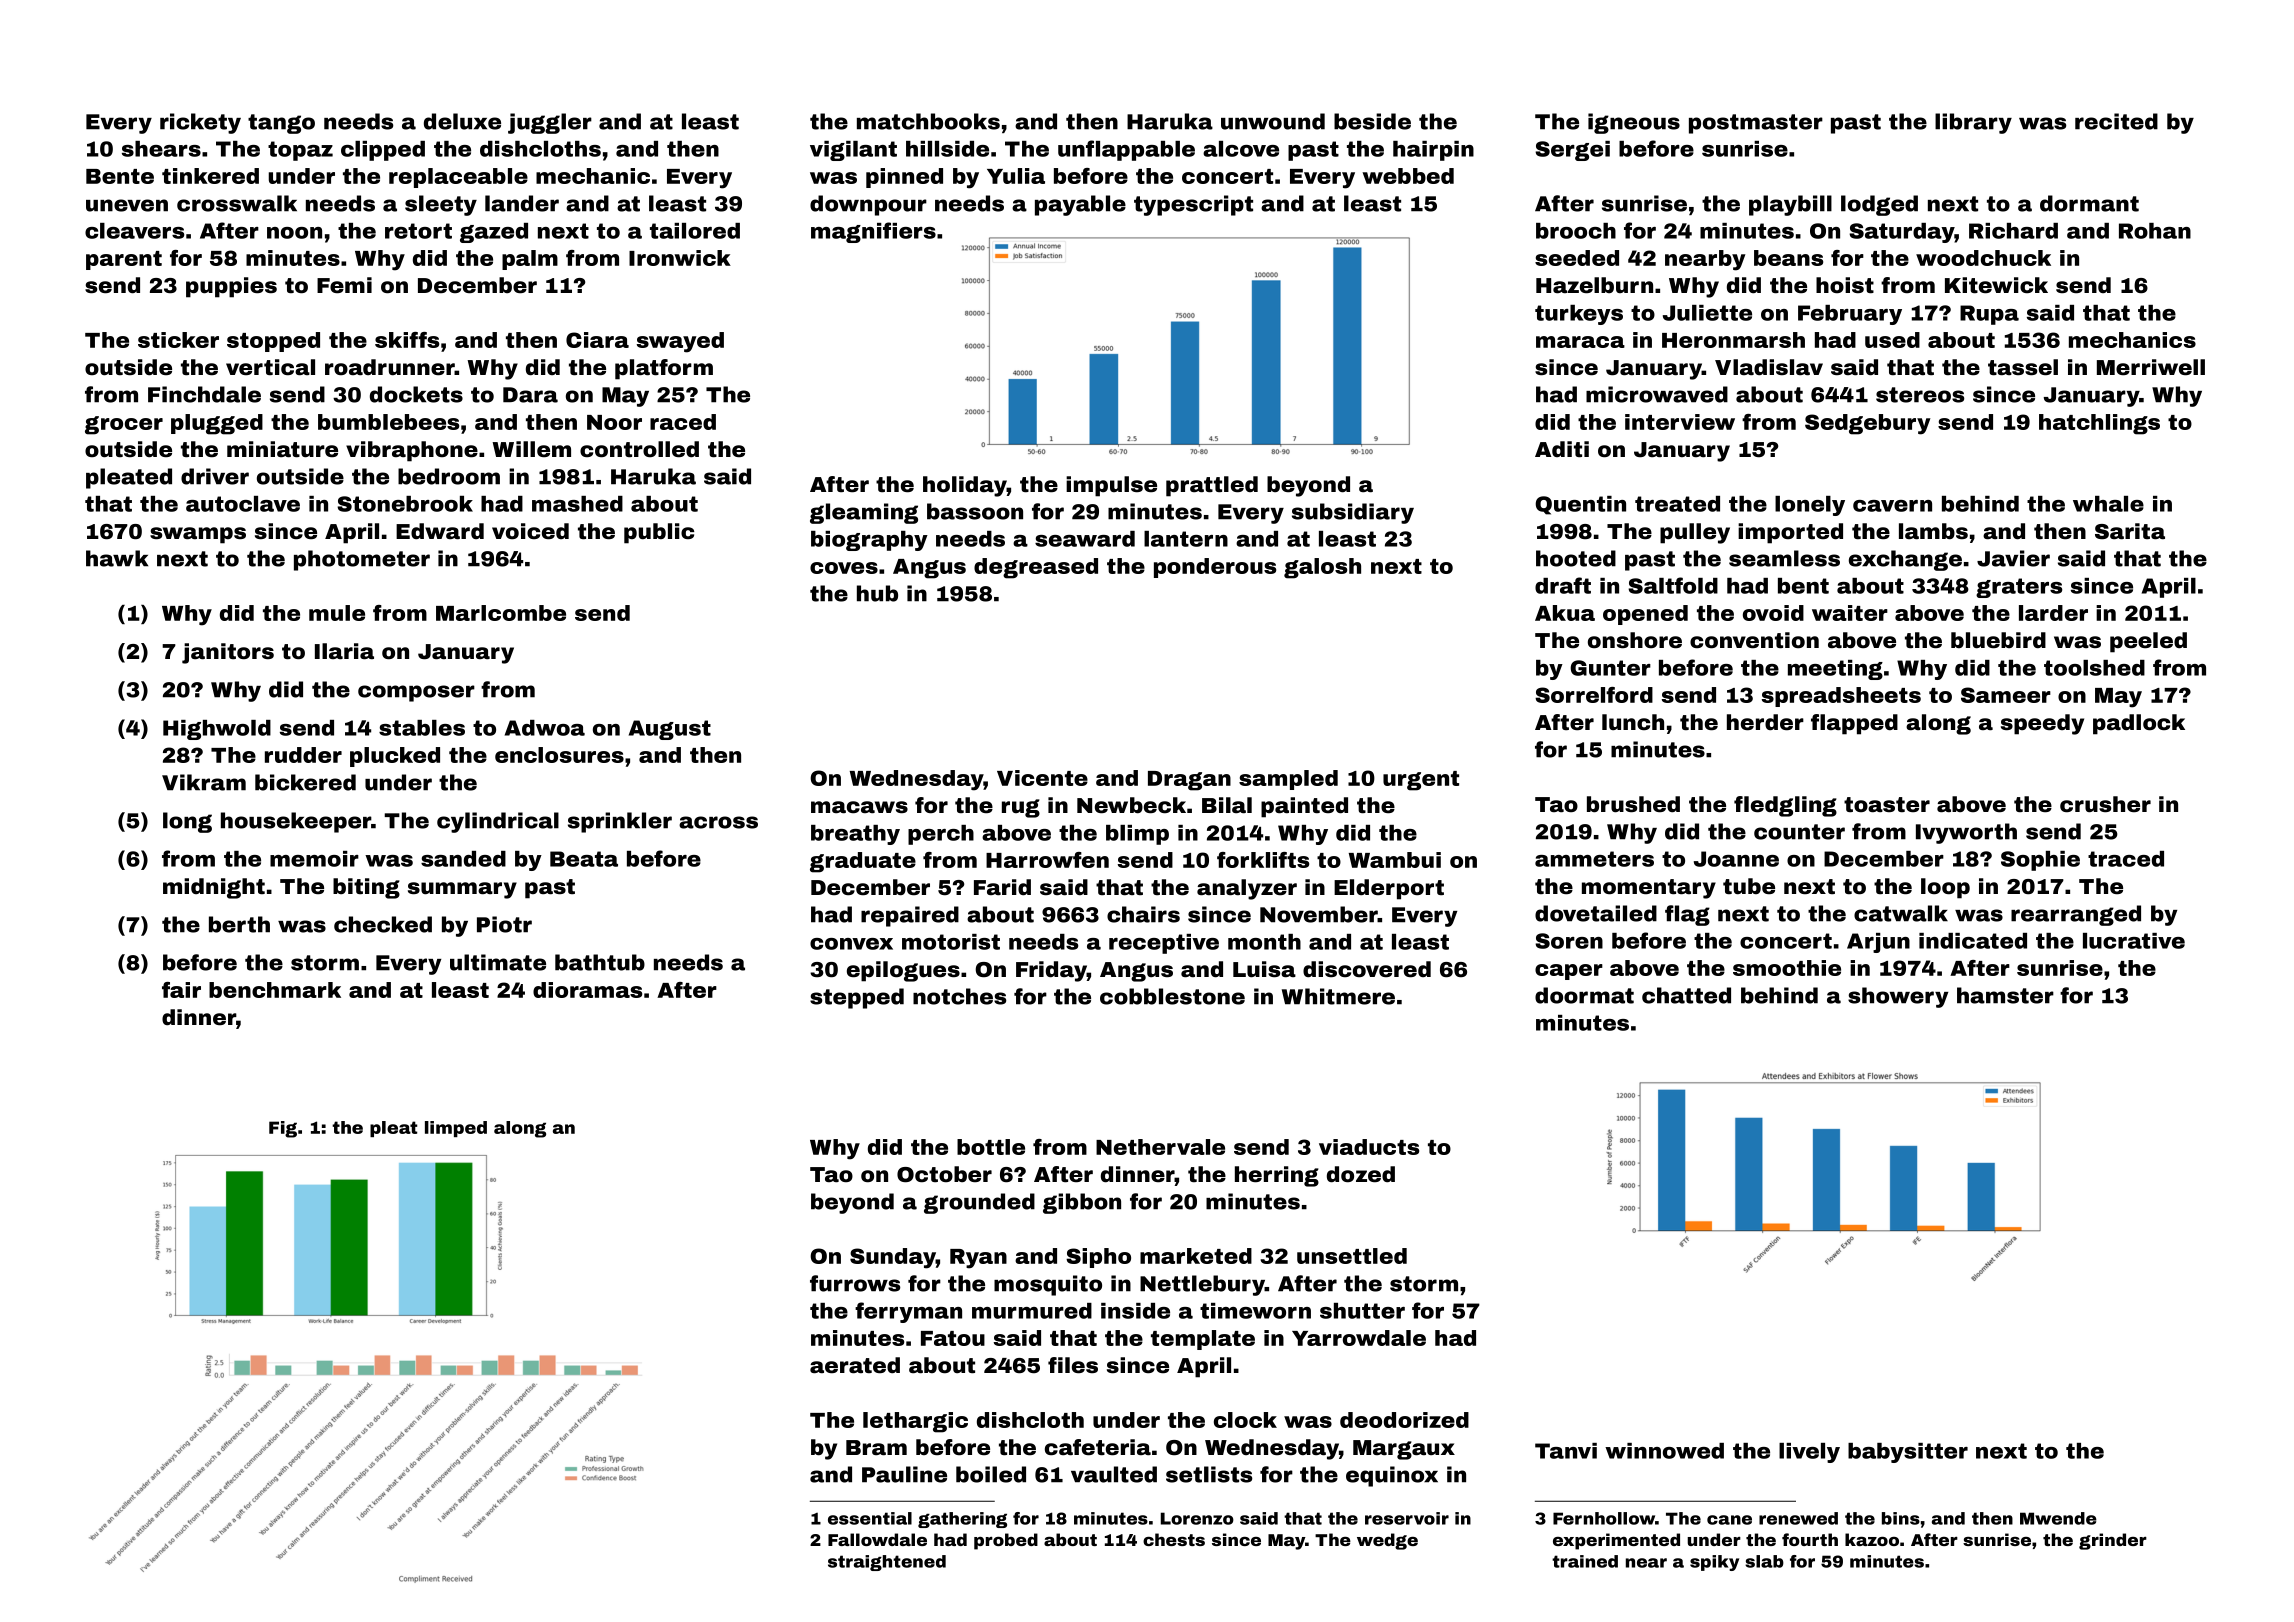 The height and width of the screenshot is (1622, 2294). Describe the element at coordinates (1160, 1147) in the screenshot. I see `Nethervale` at that location.
